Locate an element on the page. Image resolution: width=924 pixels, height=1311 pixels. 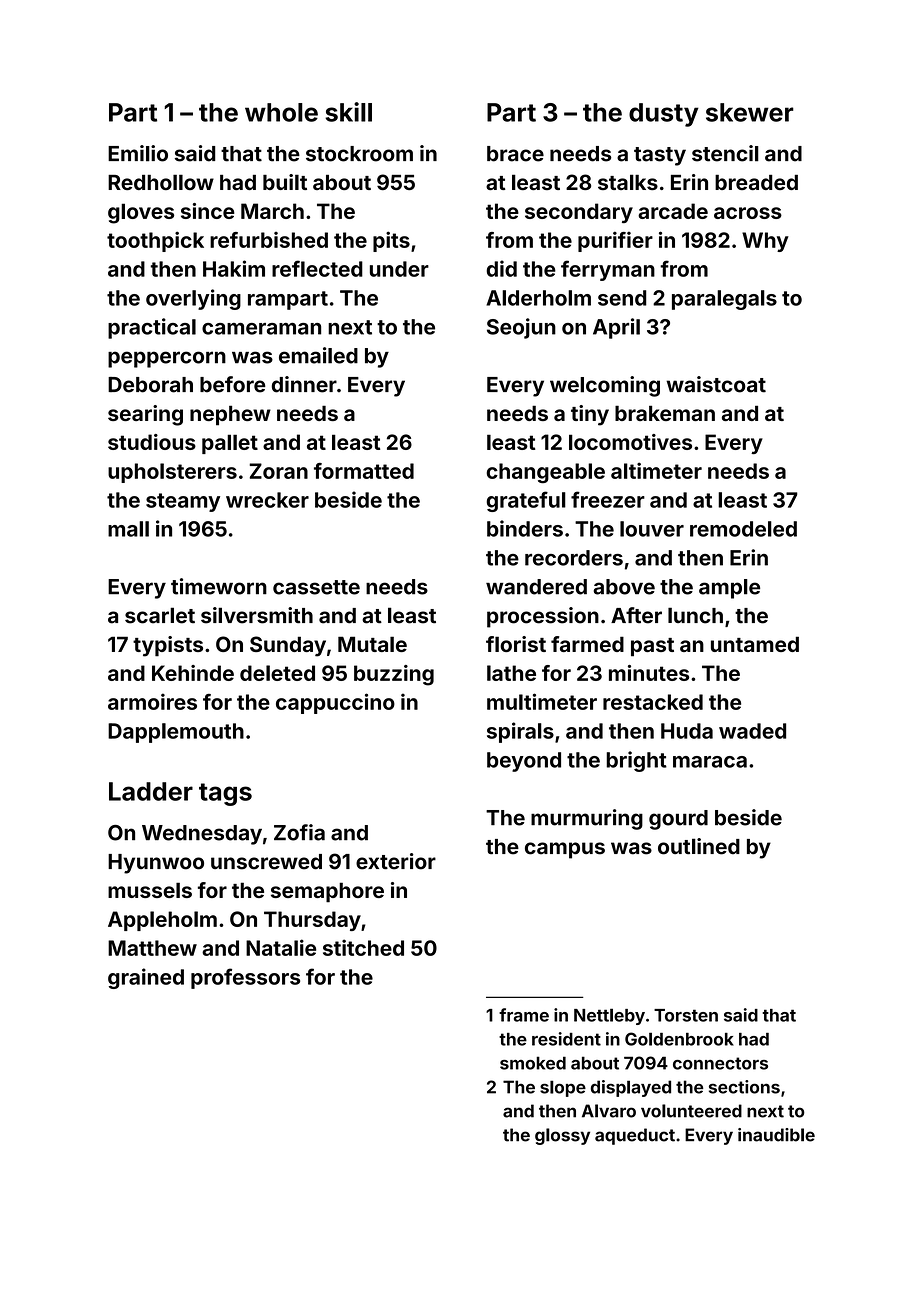
gourd is located at coordinates (678, 820).
